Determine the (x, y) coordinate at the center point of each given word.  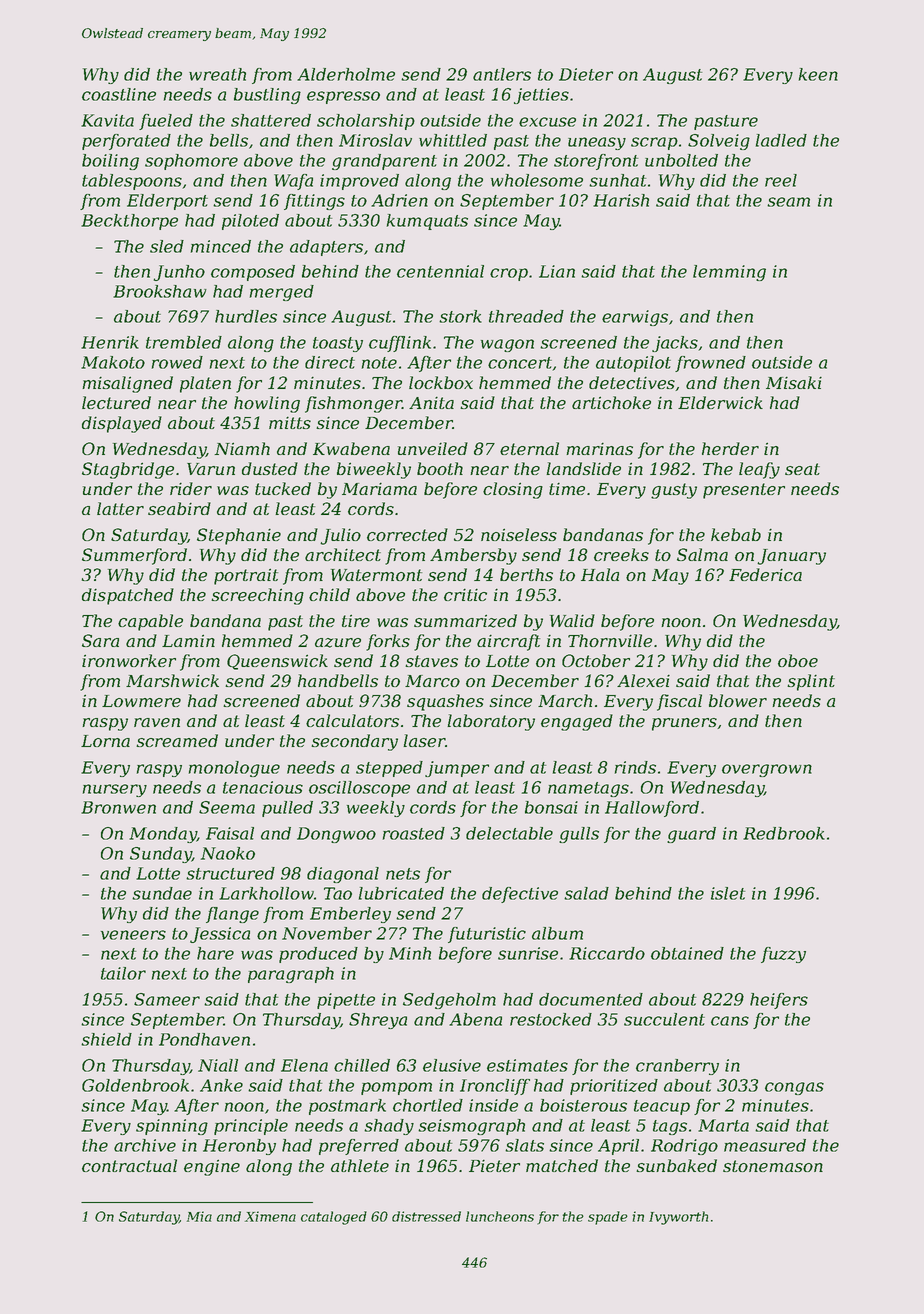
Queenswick (277, 662)
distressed (426, 1216)
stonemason (773, 1166)
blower (738, 700)
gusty (674, 491)
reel (781, 180)
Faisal (230, 833)
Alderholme (346, 74)
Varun (211, 469)
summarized (465, 621)
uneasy (597, 143)
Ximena (270, 1216)
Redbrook (784, 833)
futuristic (487, 935)
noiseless (519, 534)
